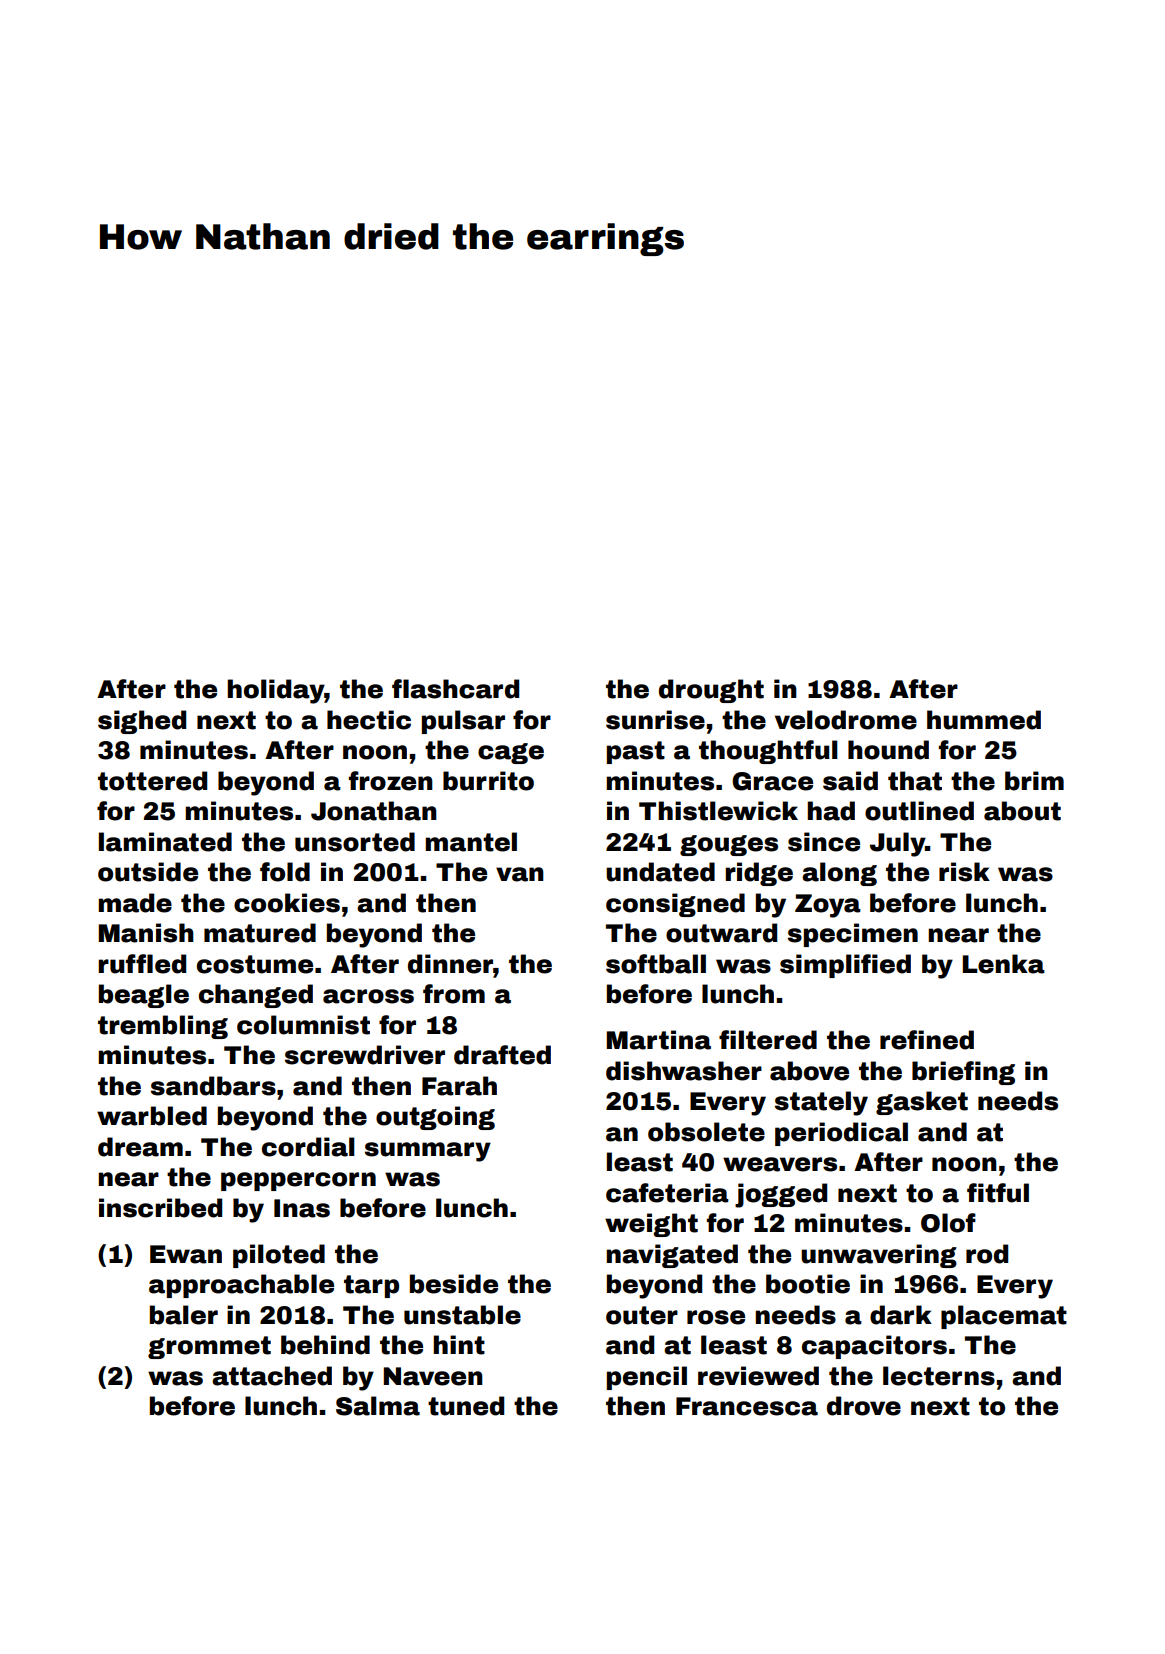 This image has width=1165, height=1654. I want to click on beside, so click(454, 1284).
